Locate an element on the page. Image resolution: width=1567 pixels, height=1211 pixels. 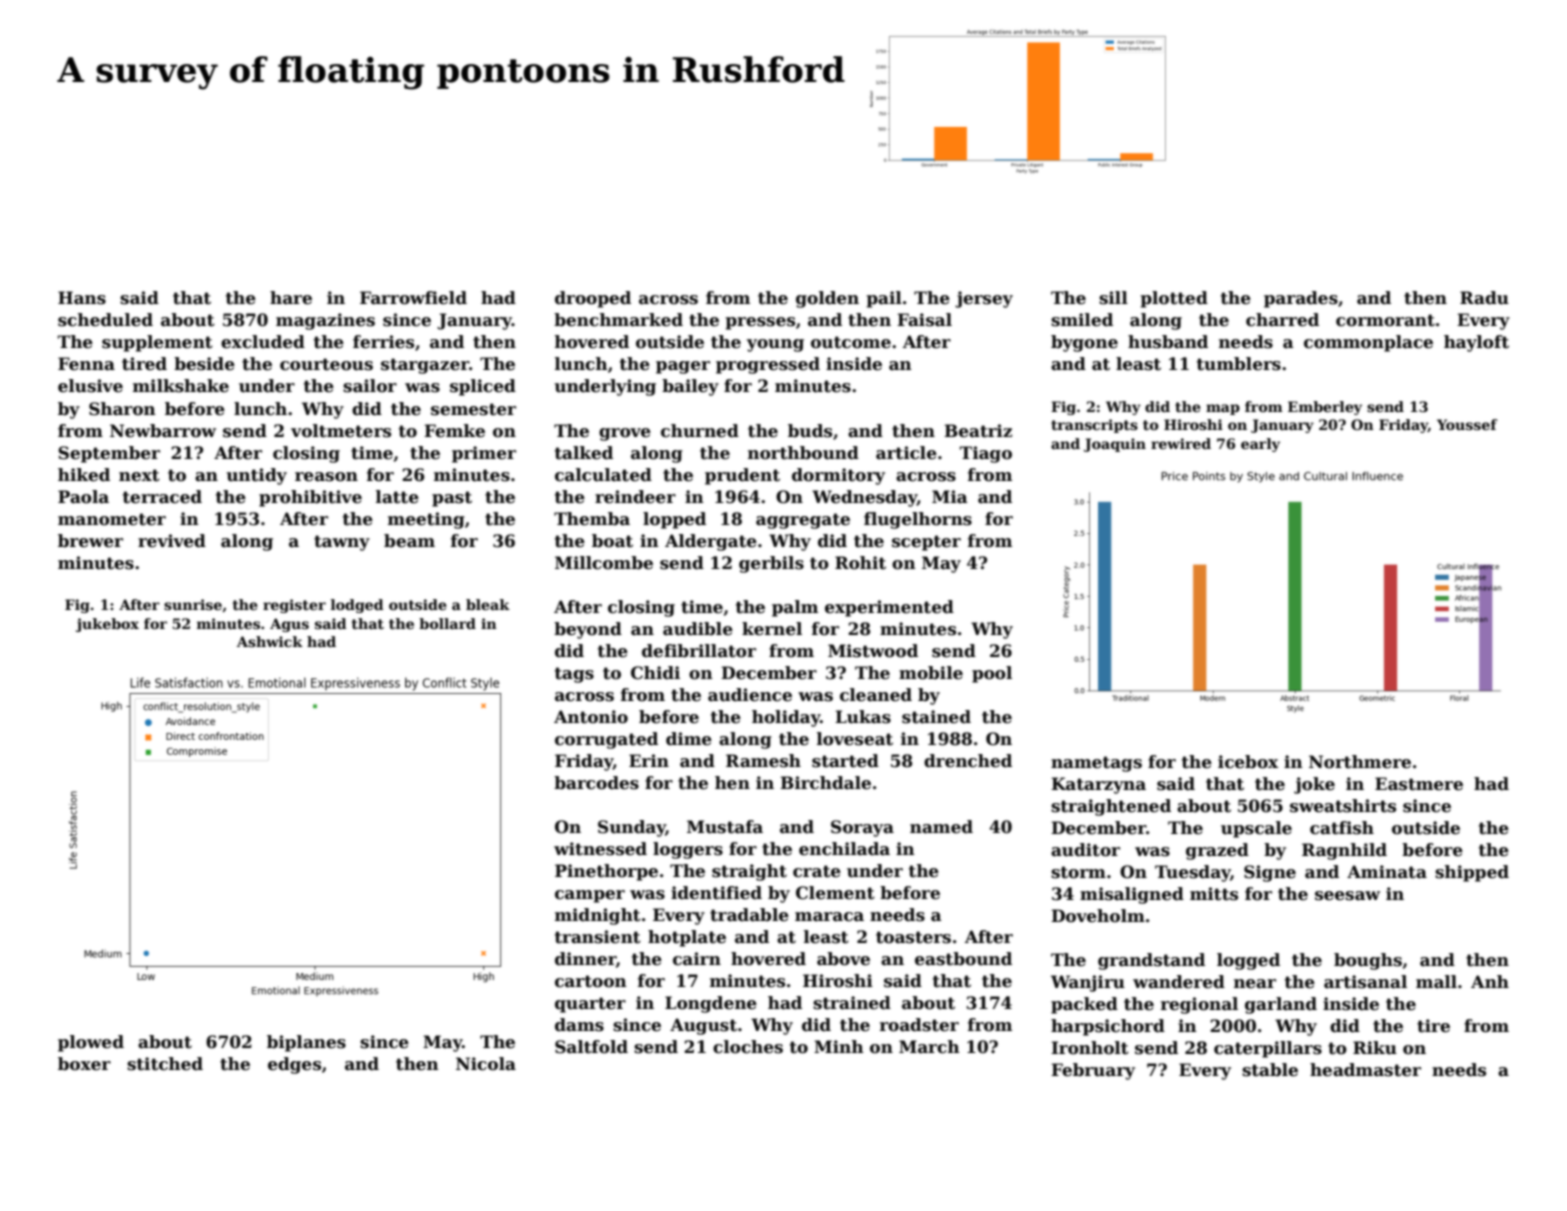
started is located at coordinates (845, 761).
